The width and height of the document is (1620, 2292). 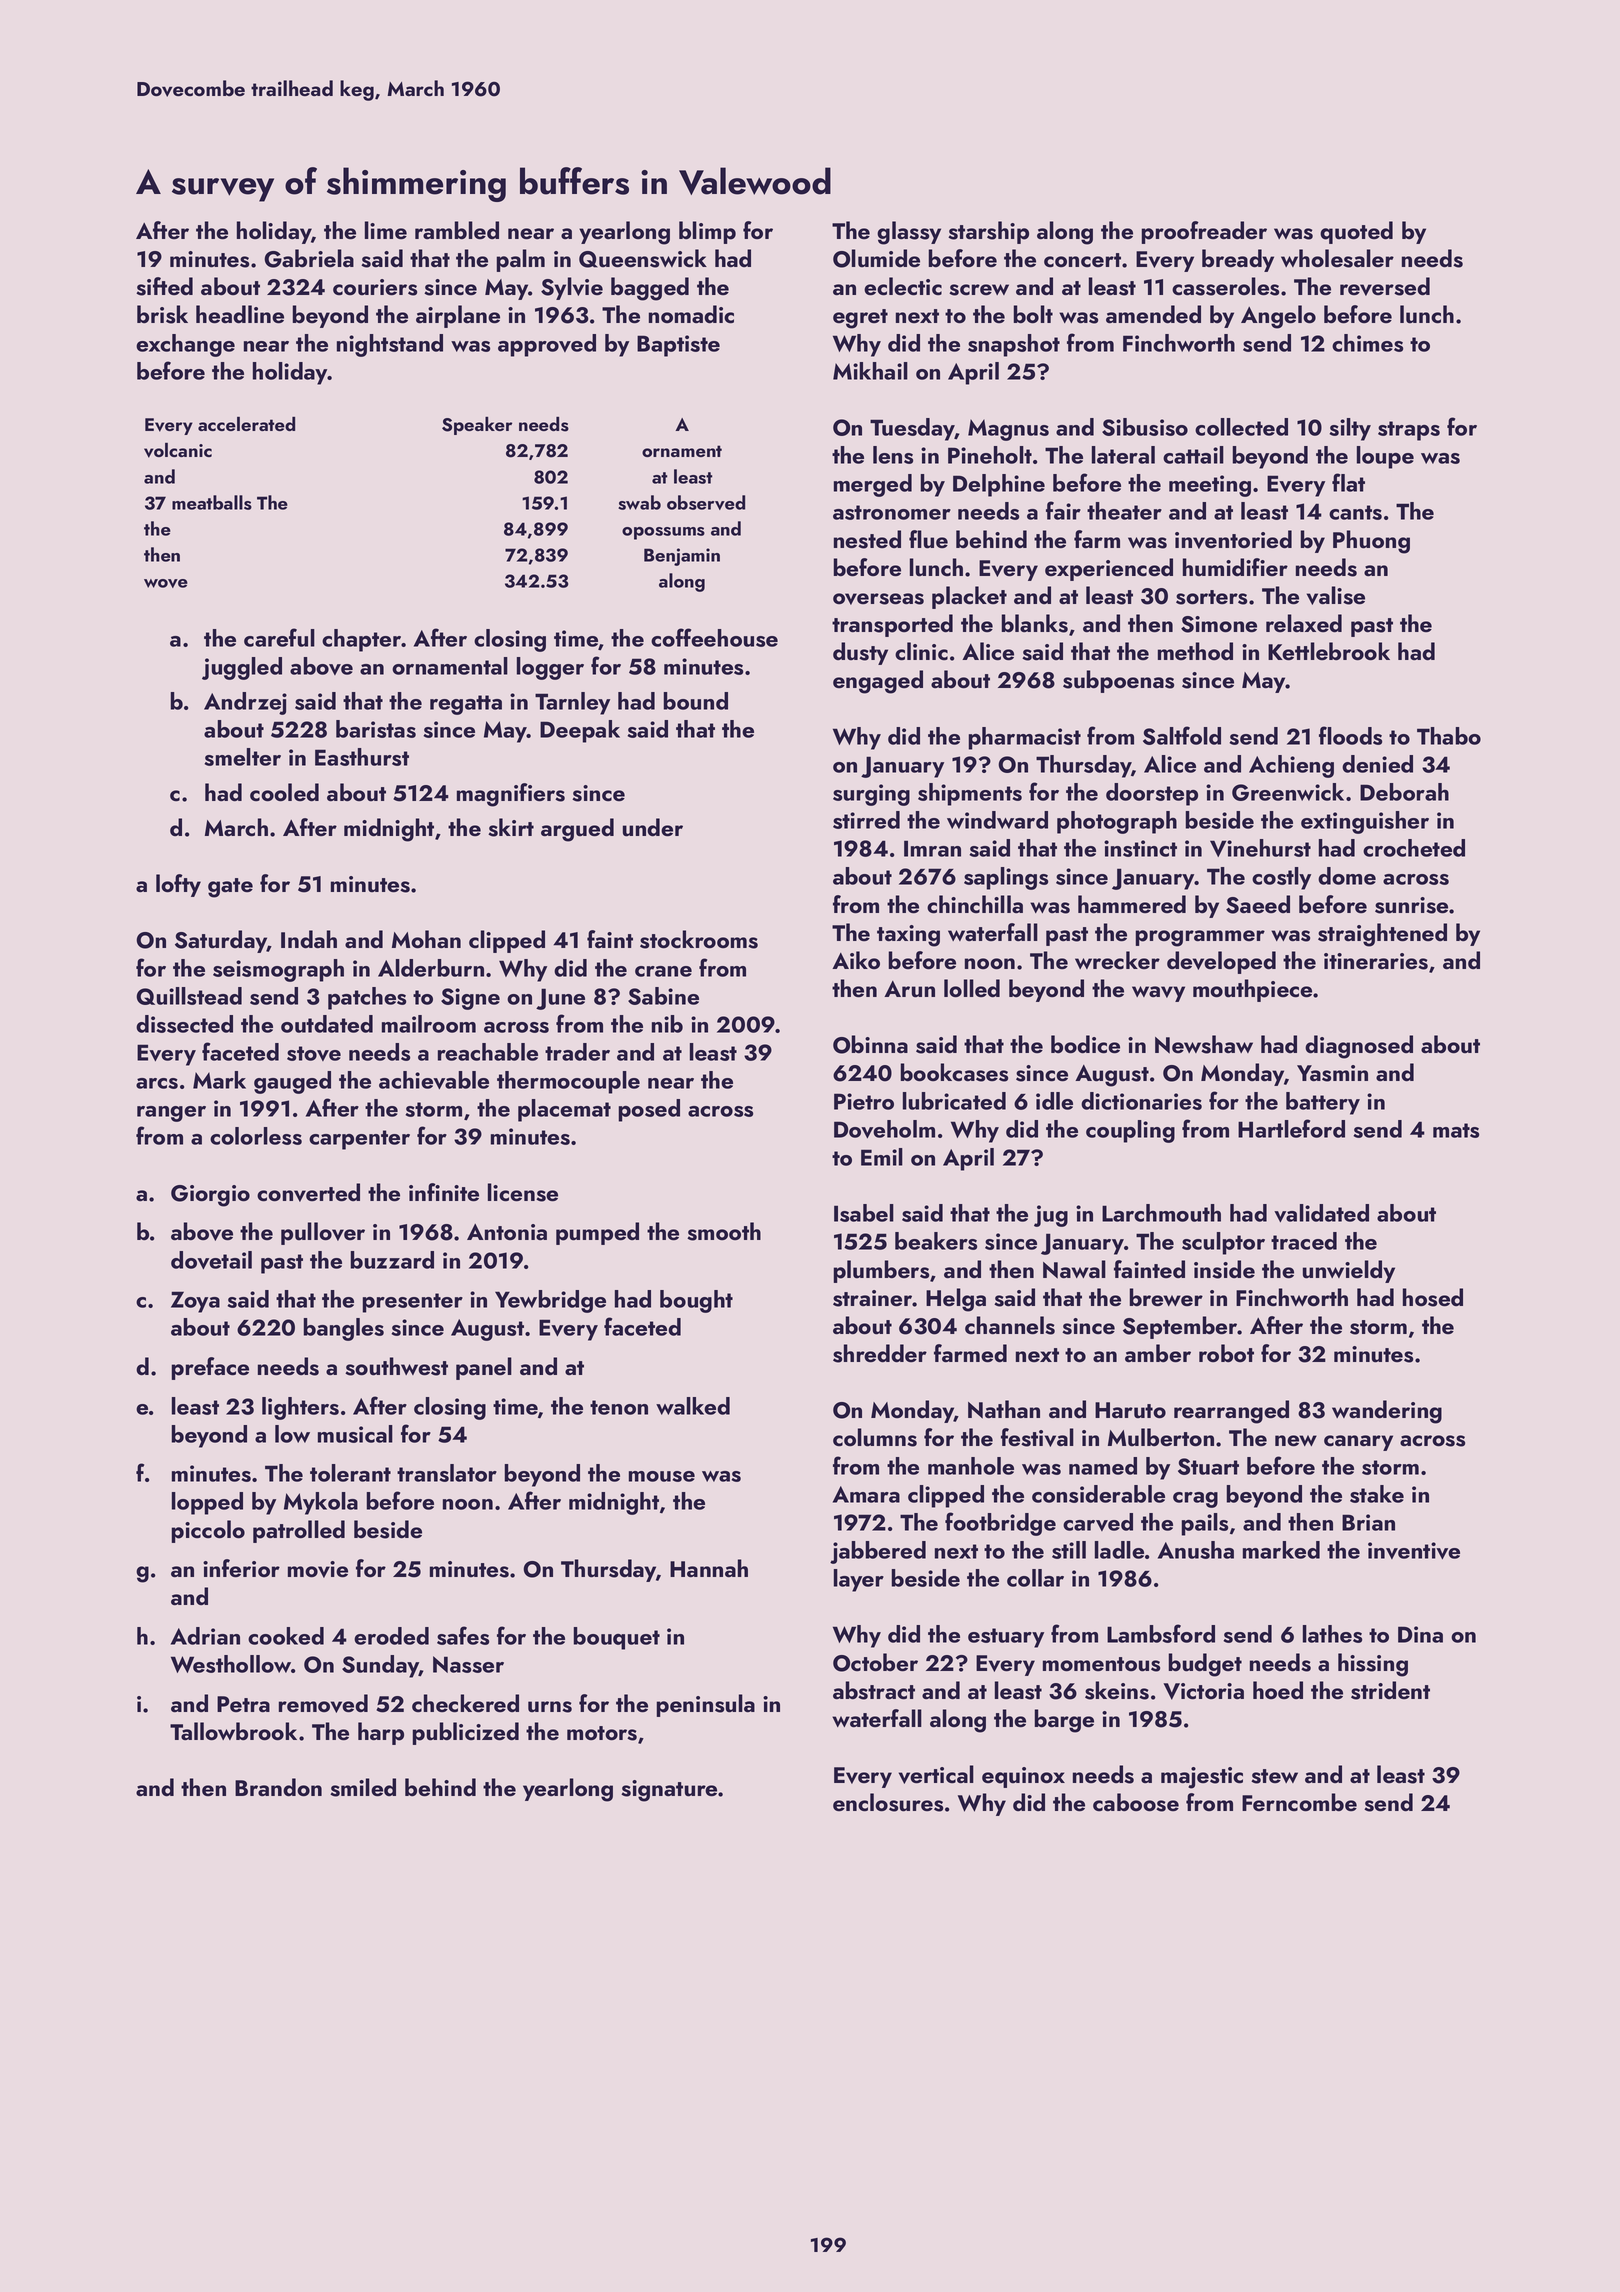 I want to click on Olumide, so click(x=876, y=258).
